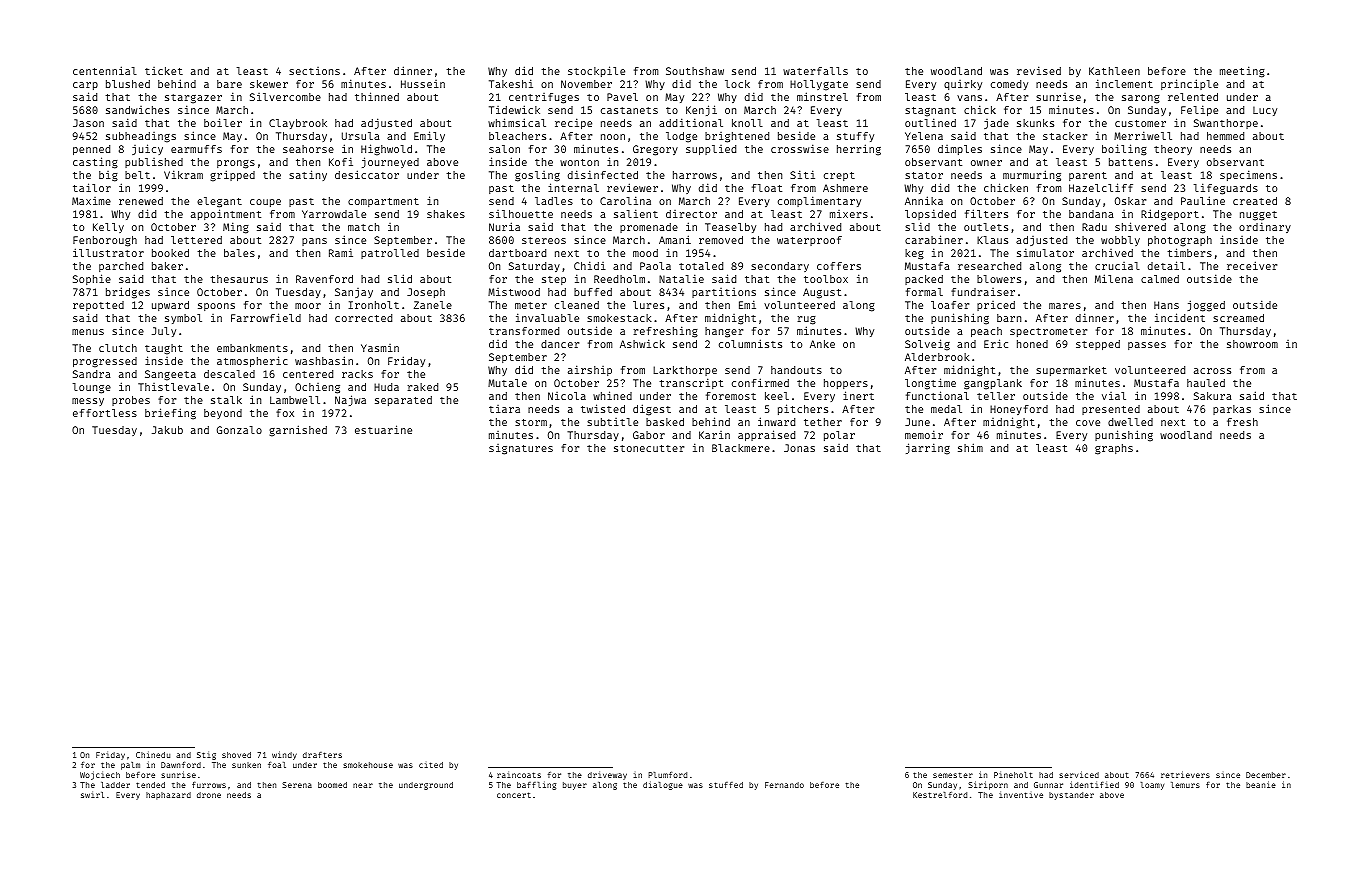 The height and width of the page is (887, 1372). Describe the element at coordinates (1147, 346) in the page. I see `passes` at that location.
